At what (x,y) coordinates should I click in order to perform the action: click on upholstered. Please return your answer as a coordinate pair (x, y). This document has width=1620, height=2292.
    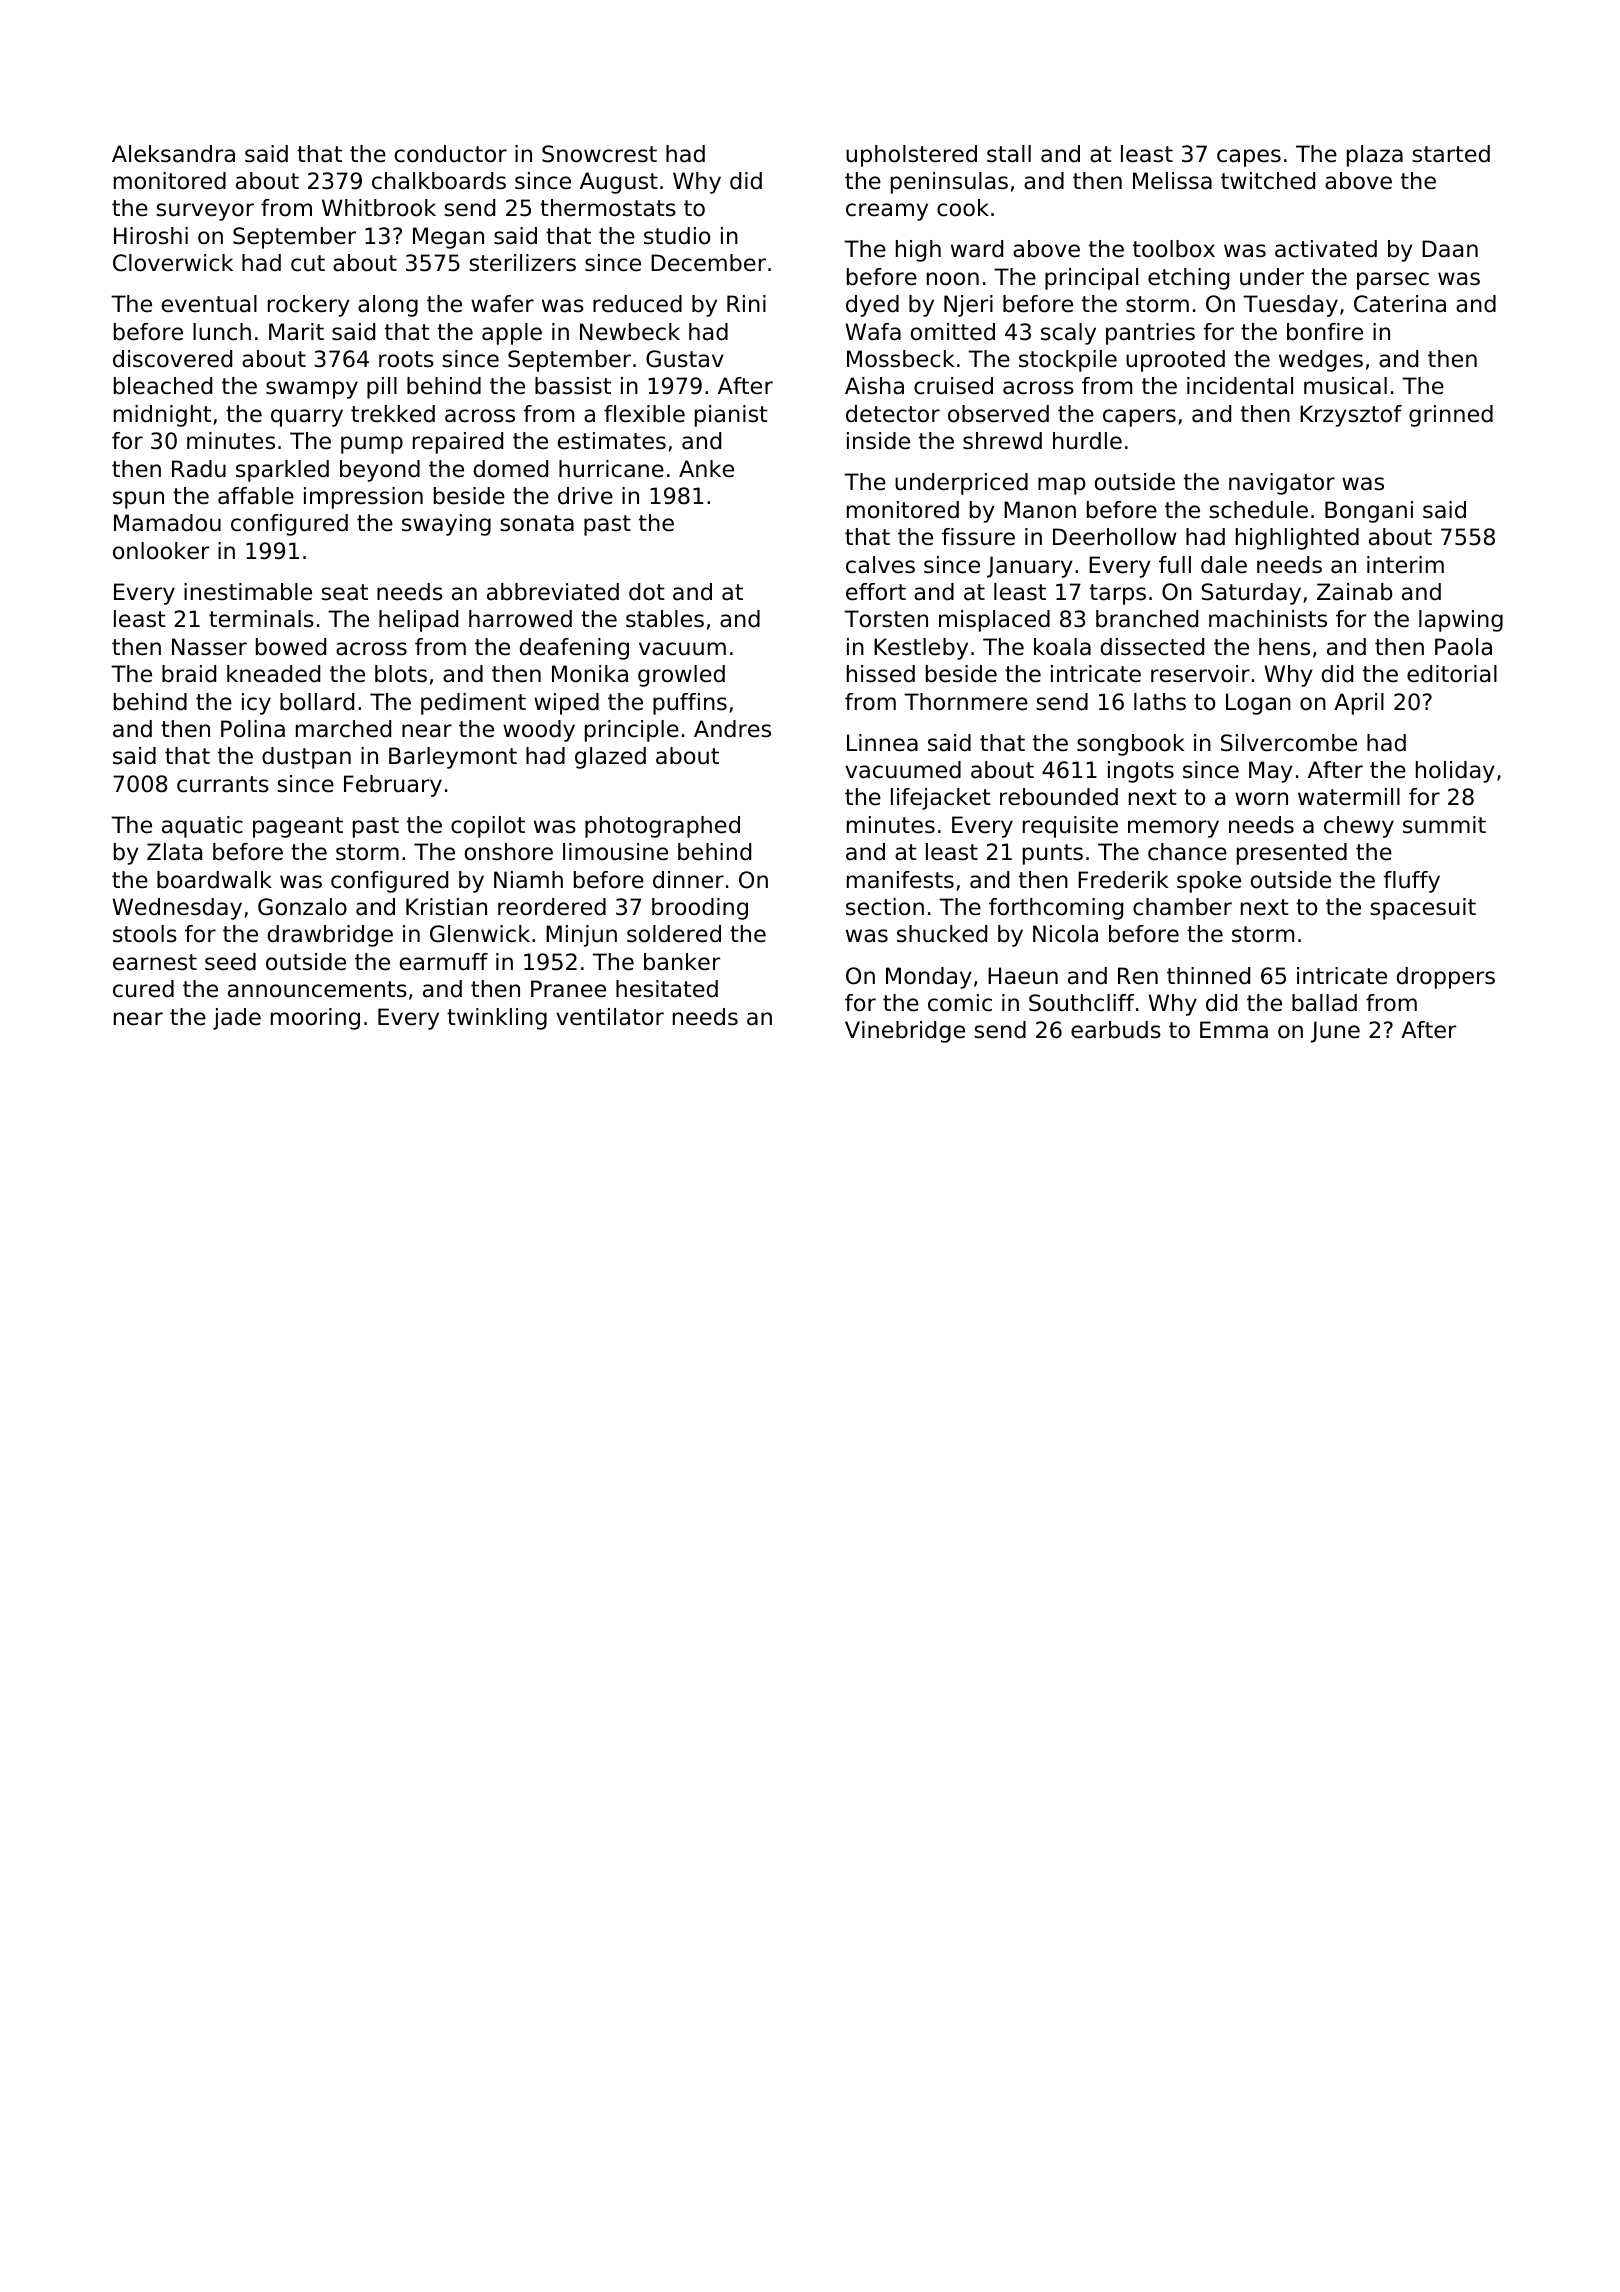
    Looking at the image, I should click on (911, 156).
